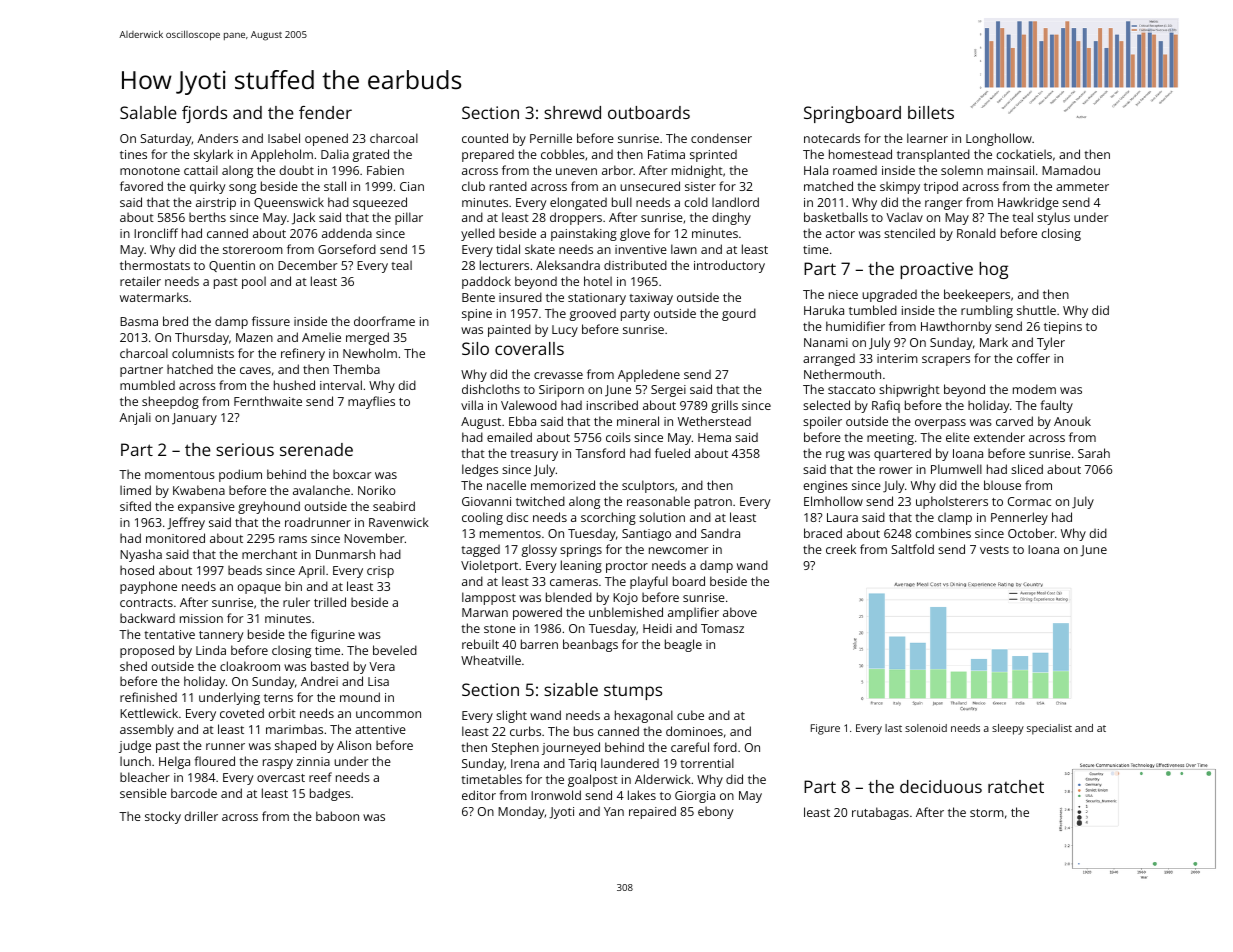  Describe the element at coordinates (1024, 154) in the image. I see `cockatiels` at that location.
